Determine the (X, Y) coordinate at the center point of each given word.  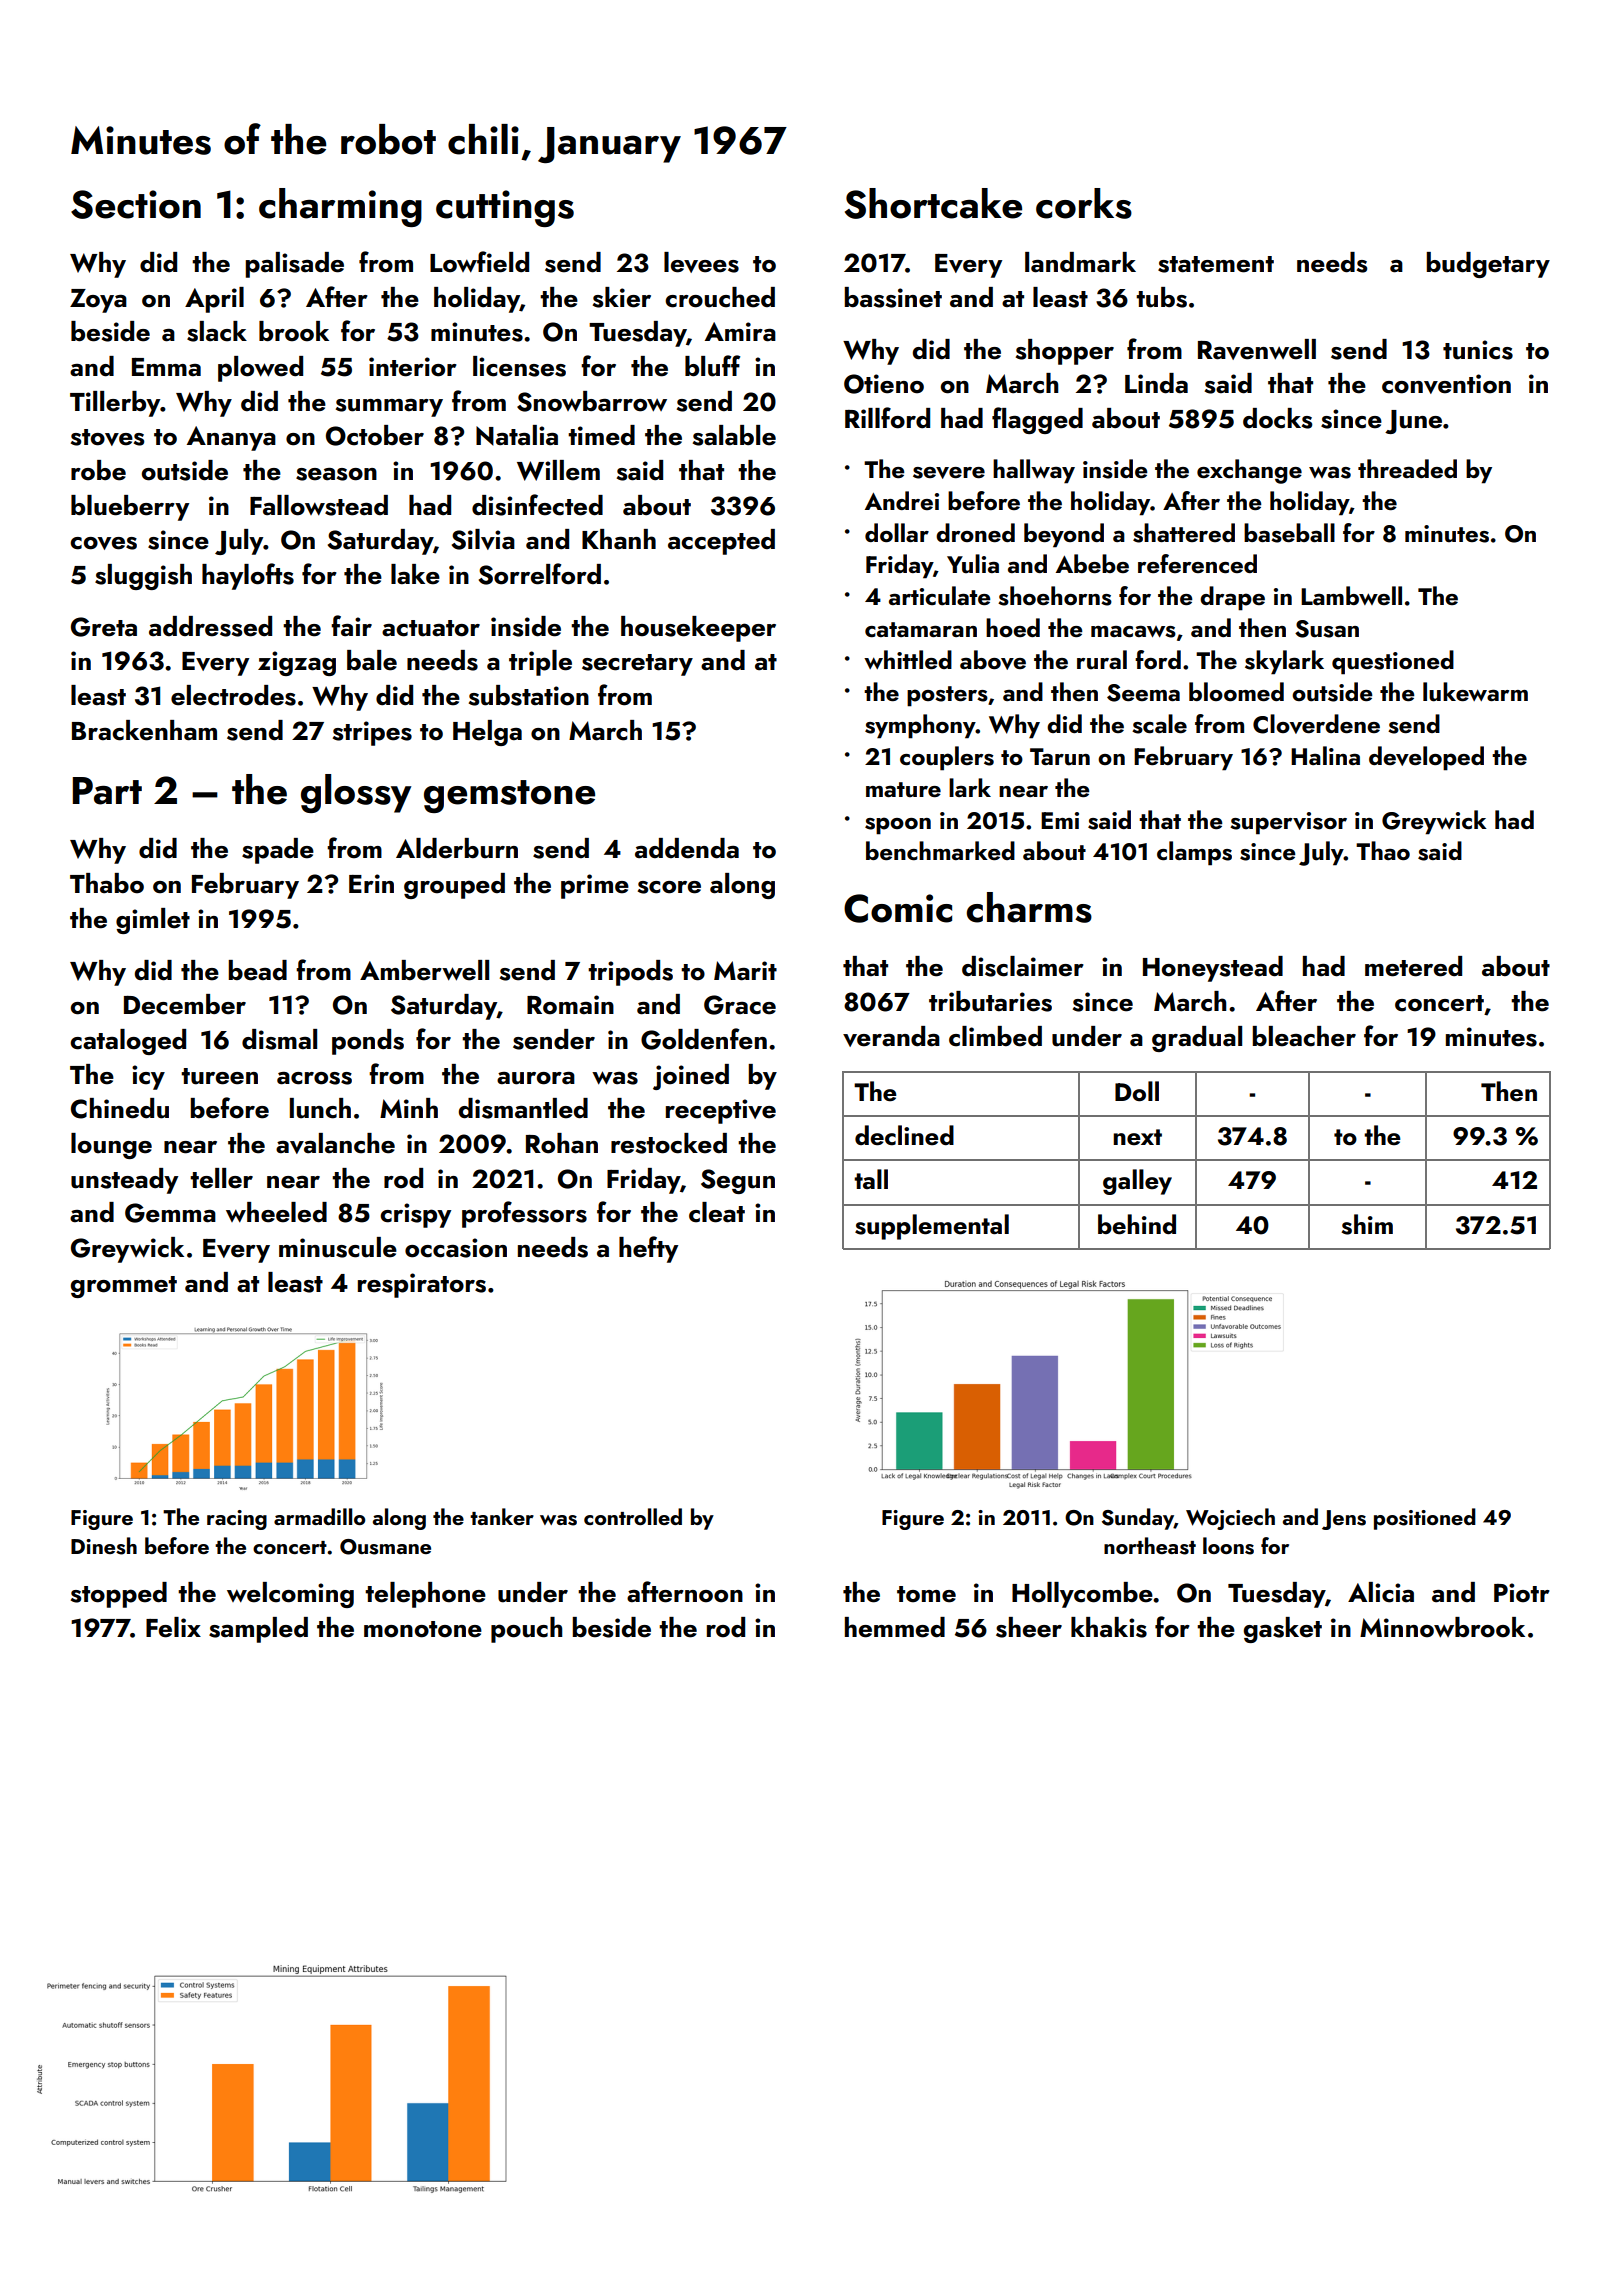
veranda (891, 1036)
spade (278, 851)
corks (1084, 203)
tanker (502, 1516)
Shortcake (933, 203)
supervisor (1288, 823)
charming (340, 207)
